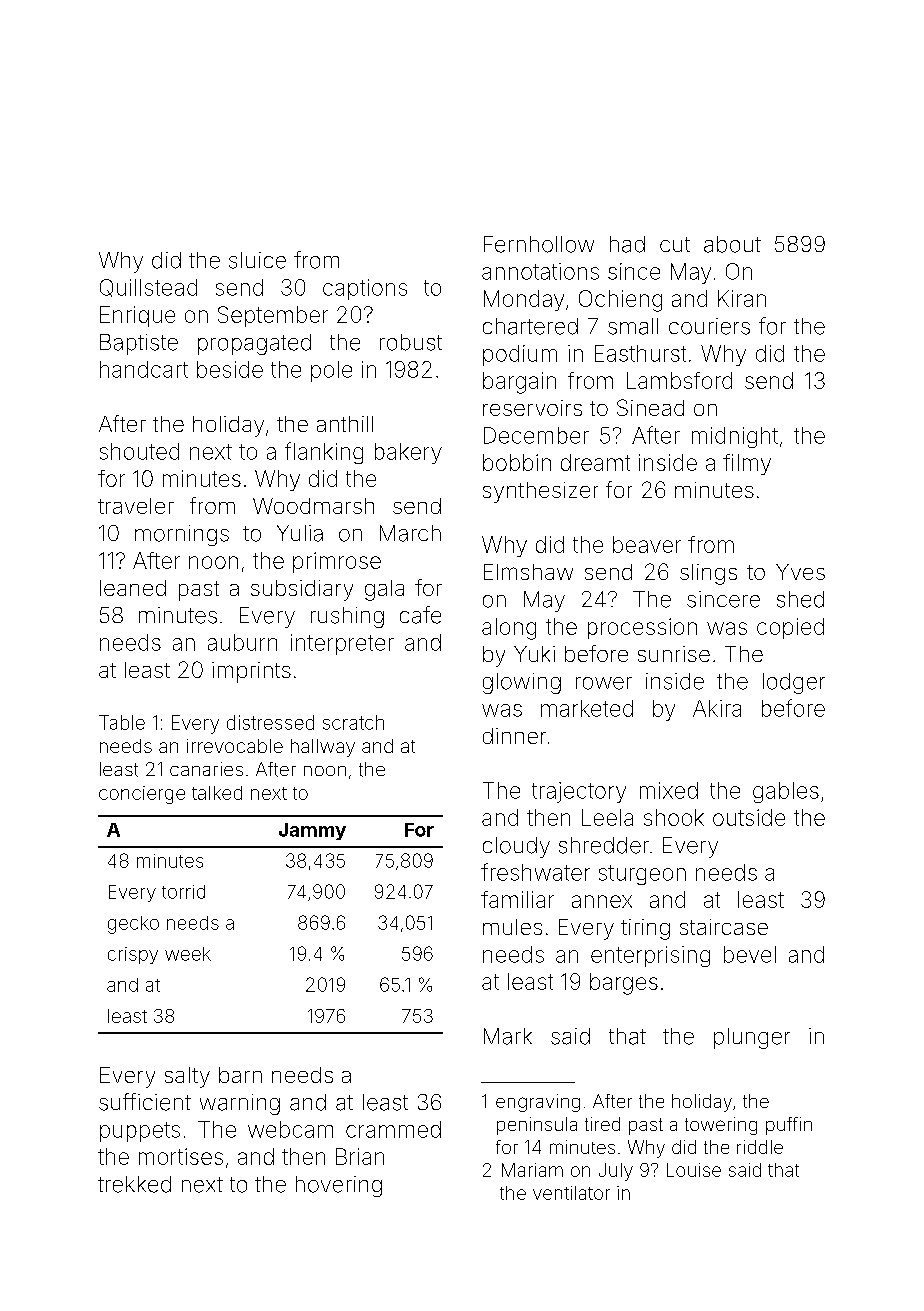  I want to click on mules, so click(512, 927).
